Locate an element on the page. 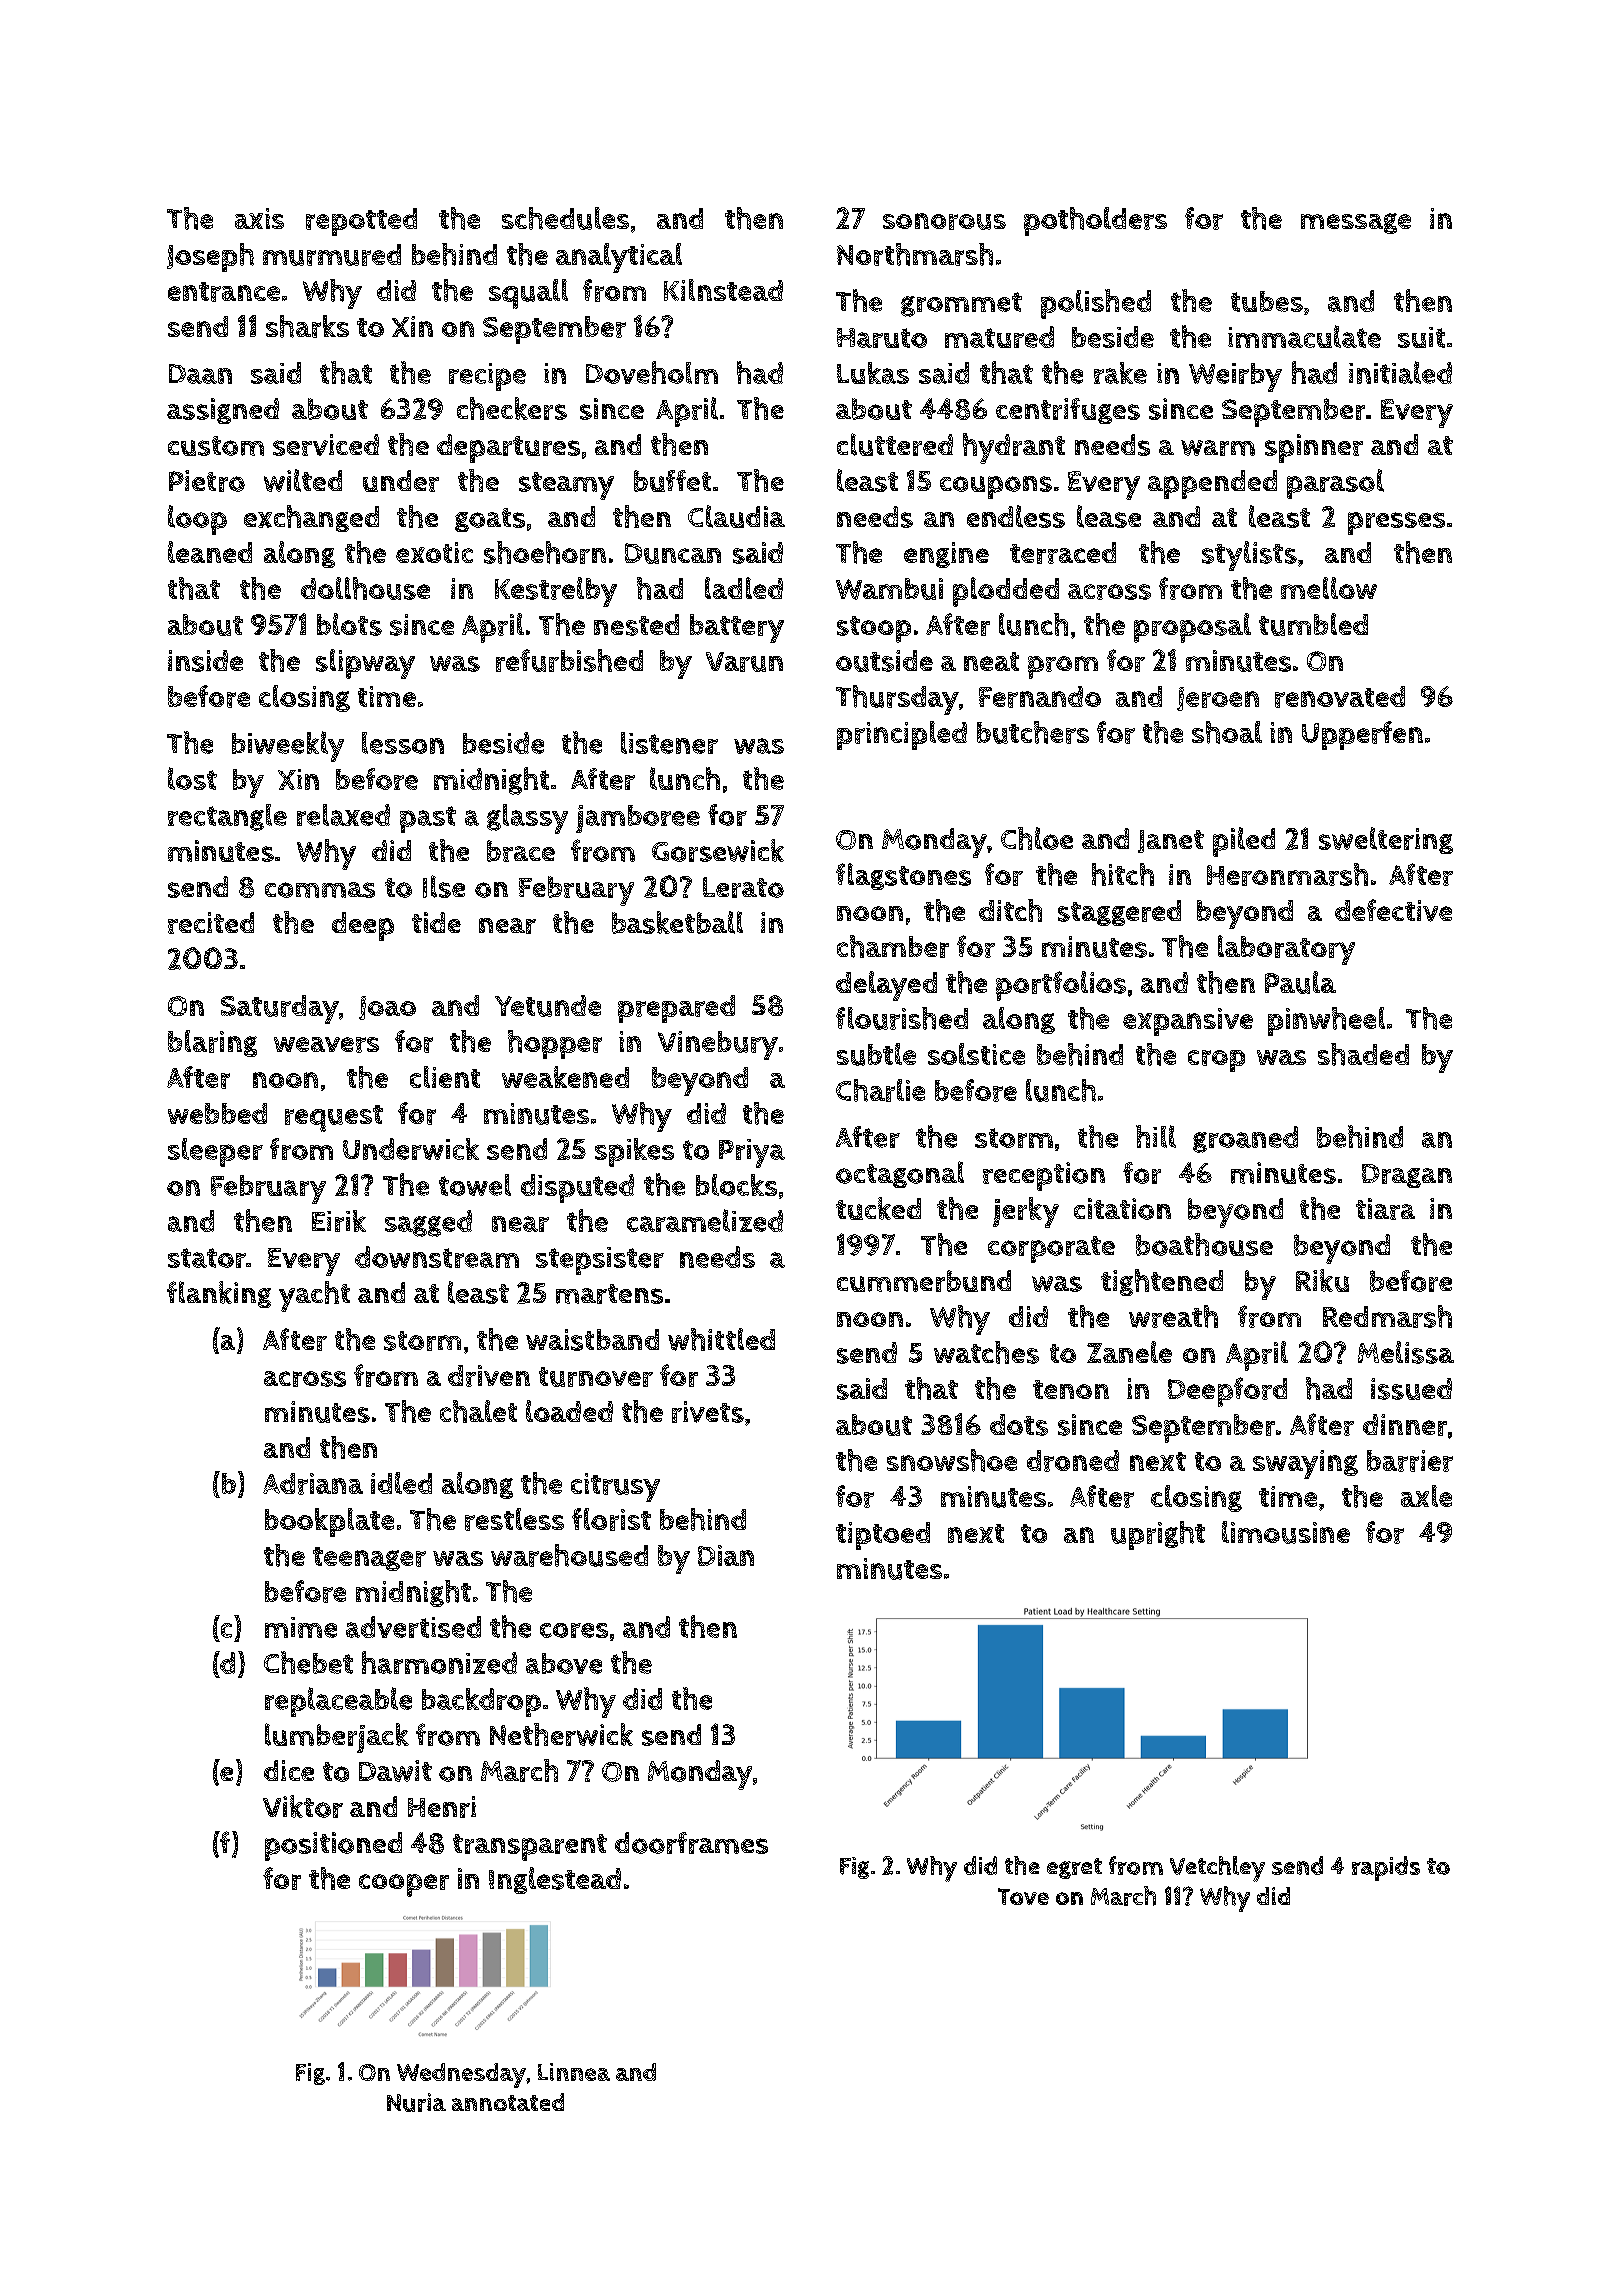  limousine is located at coordinates (1286, 1532).
